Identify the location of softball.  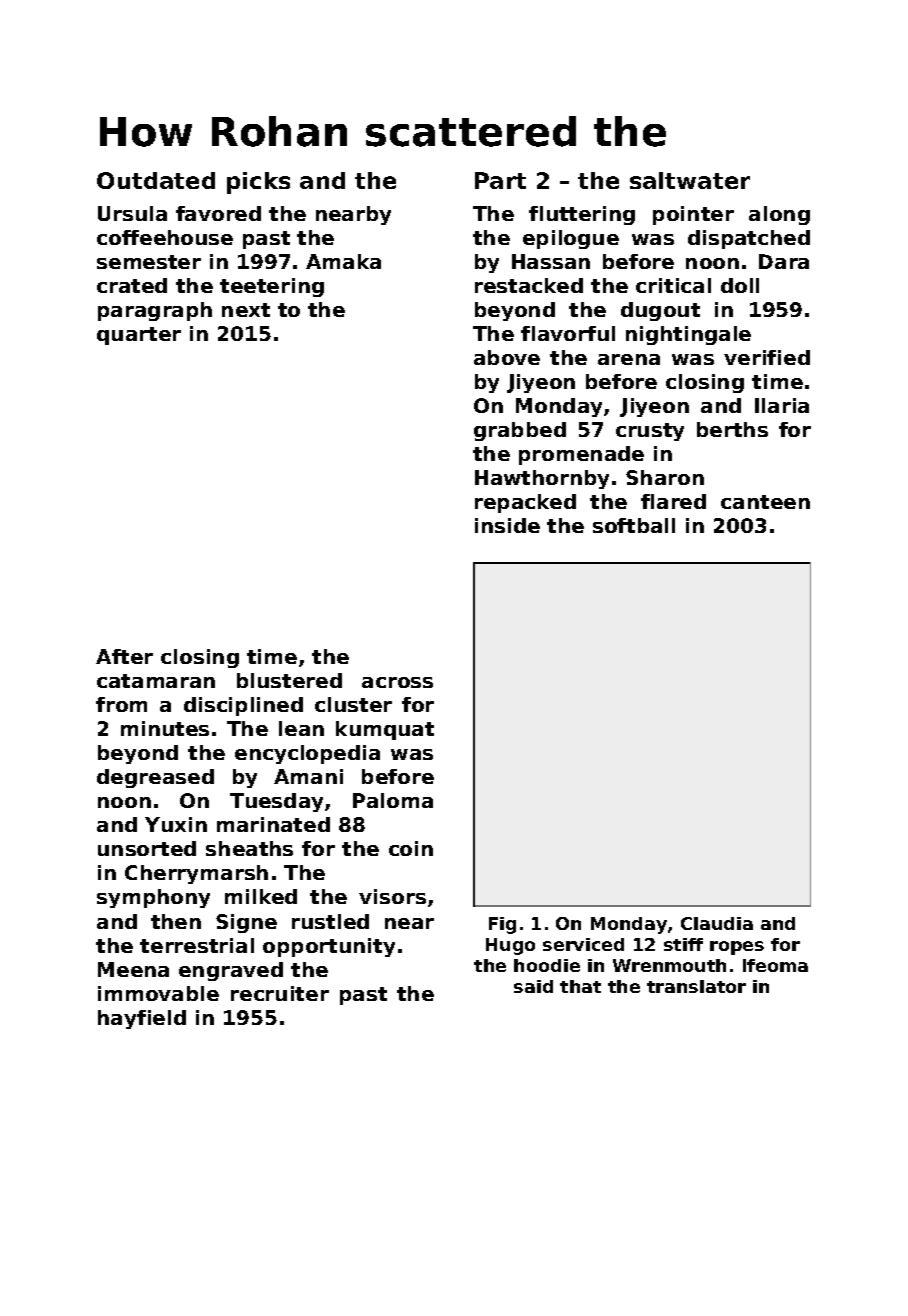
(634, 525).
